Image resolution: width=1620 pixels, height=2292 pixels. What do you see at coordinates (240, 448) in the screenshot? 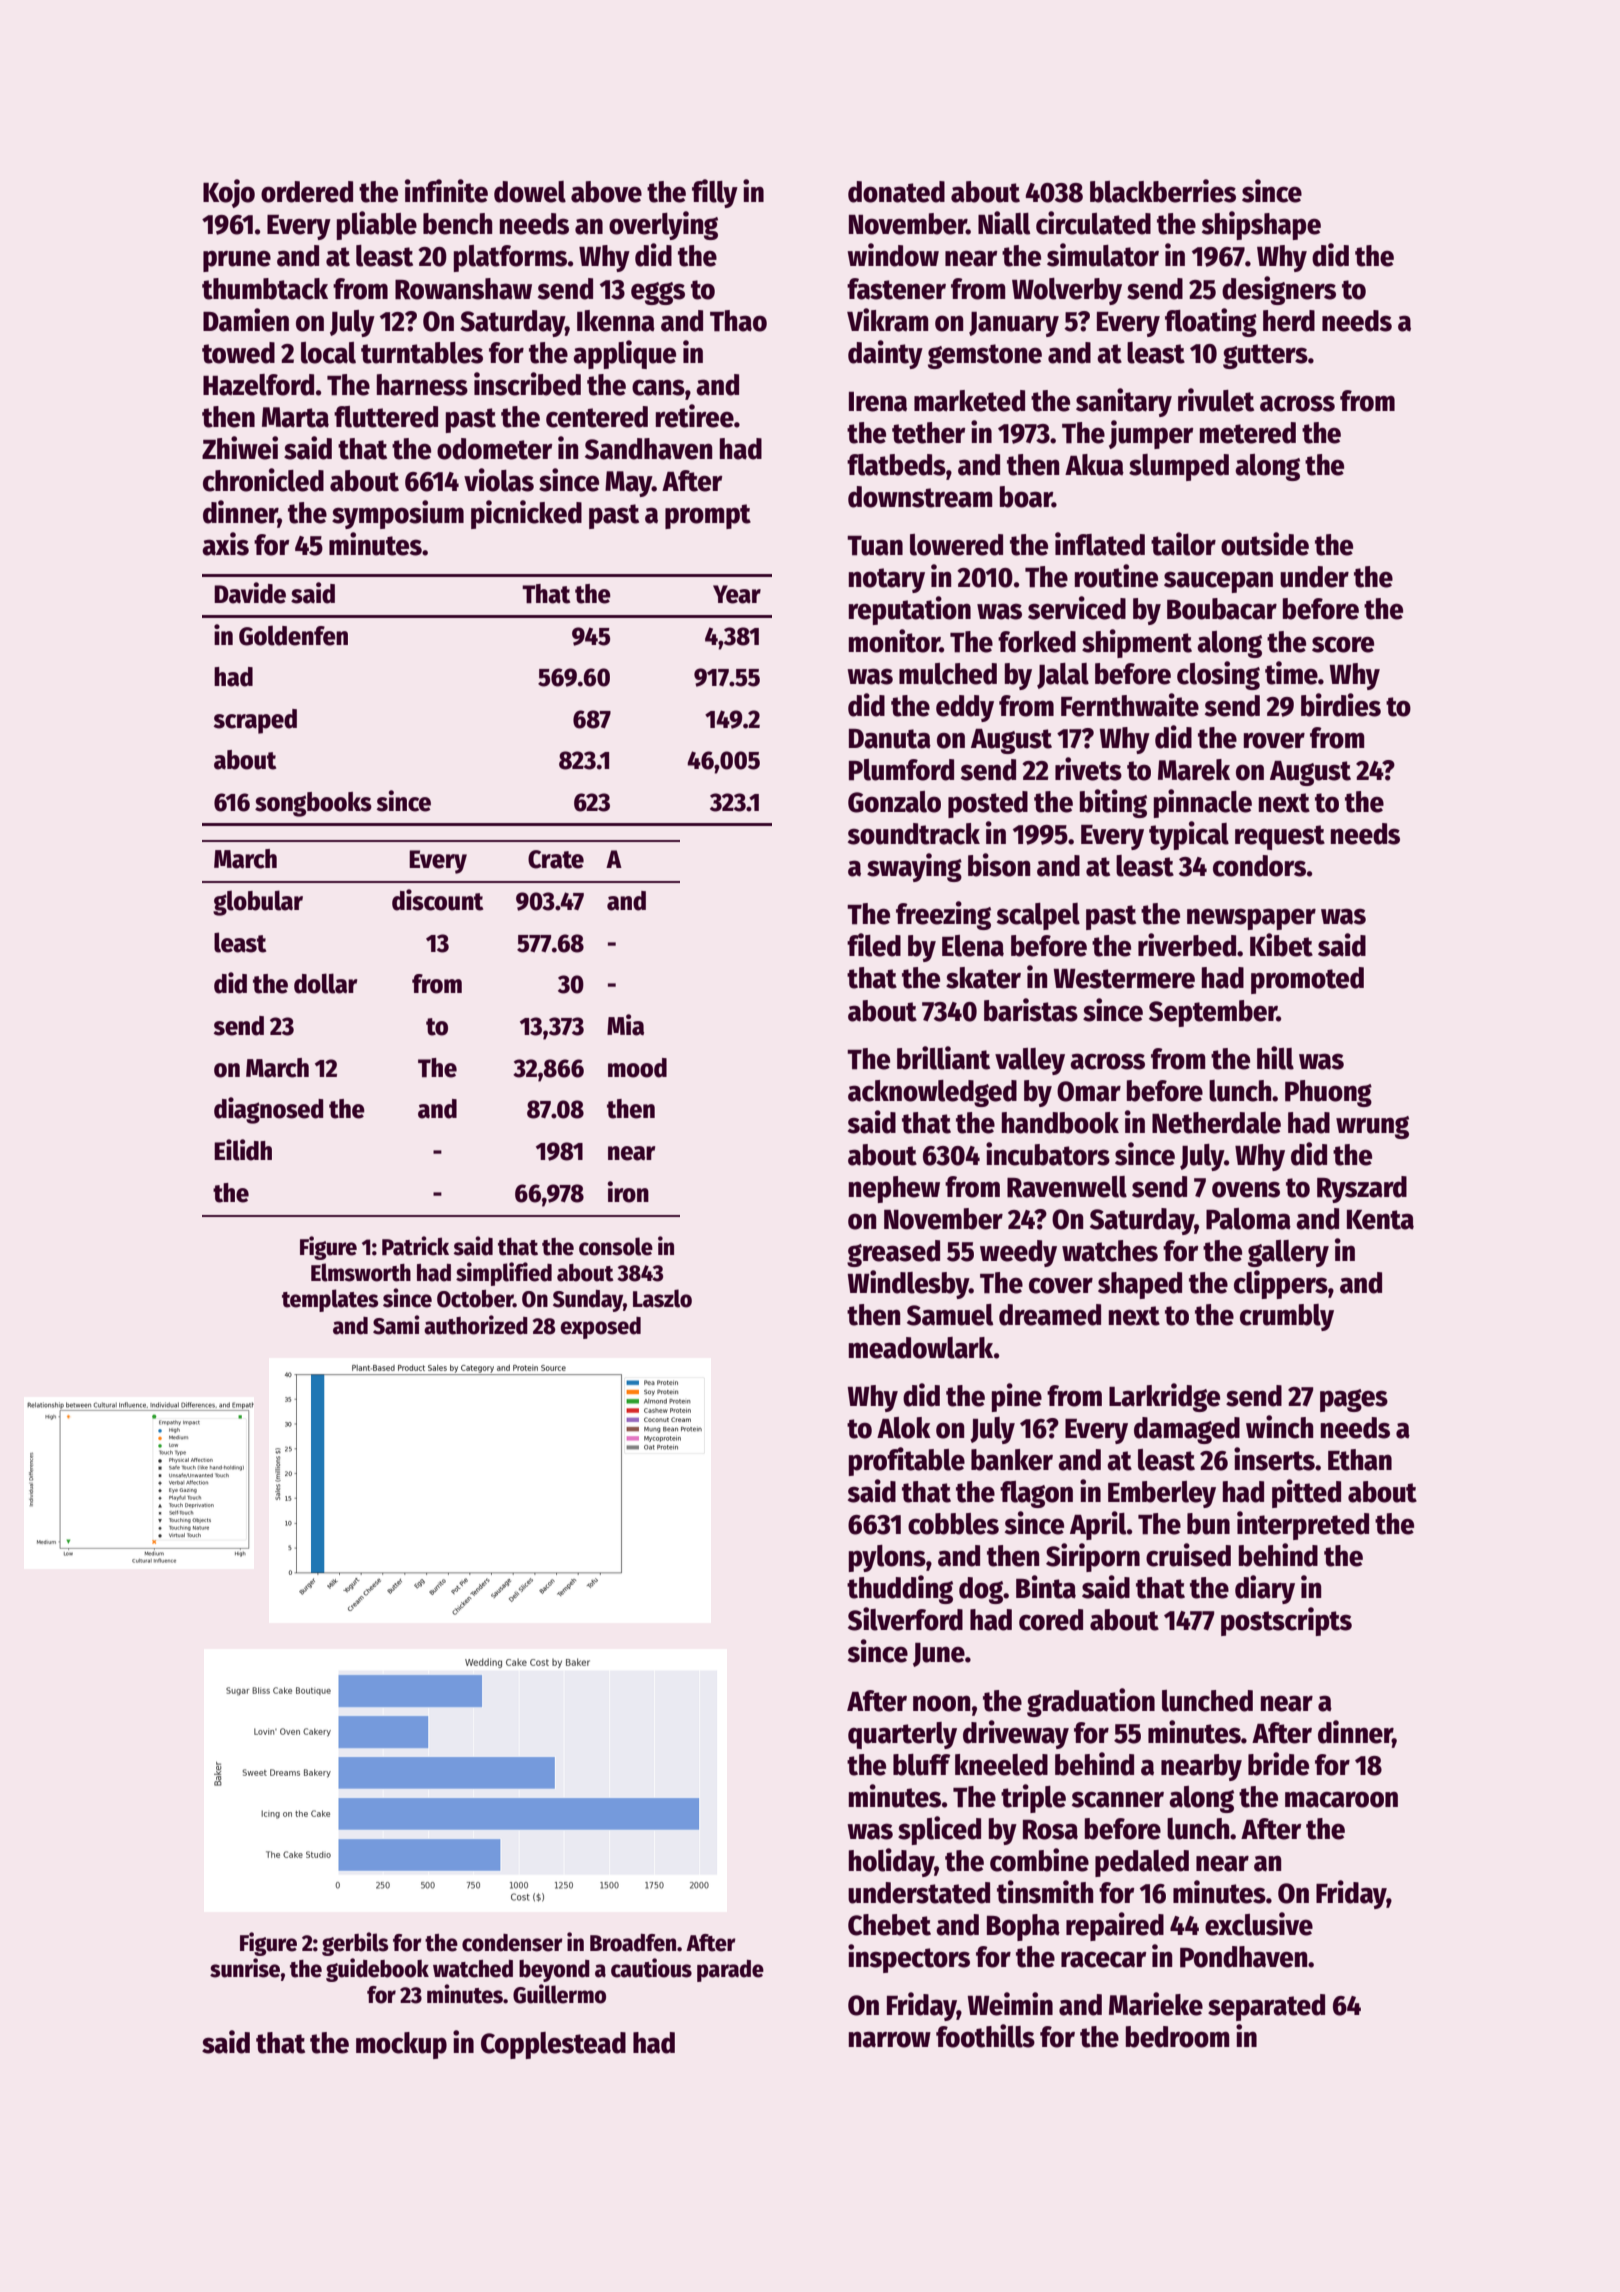
I see `Zhiwei` at bounding box center [240, 448].
